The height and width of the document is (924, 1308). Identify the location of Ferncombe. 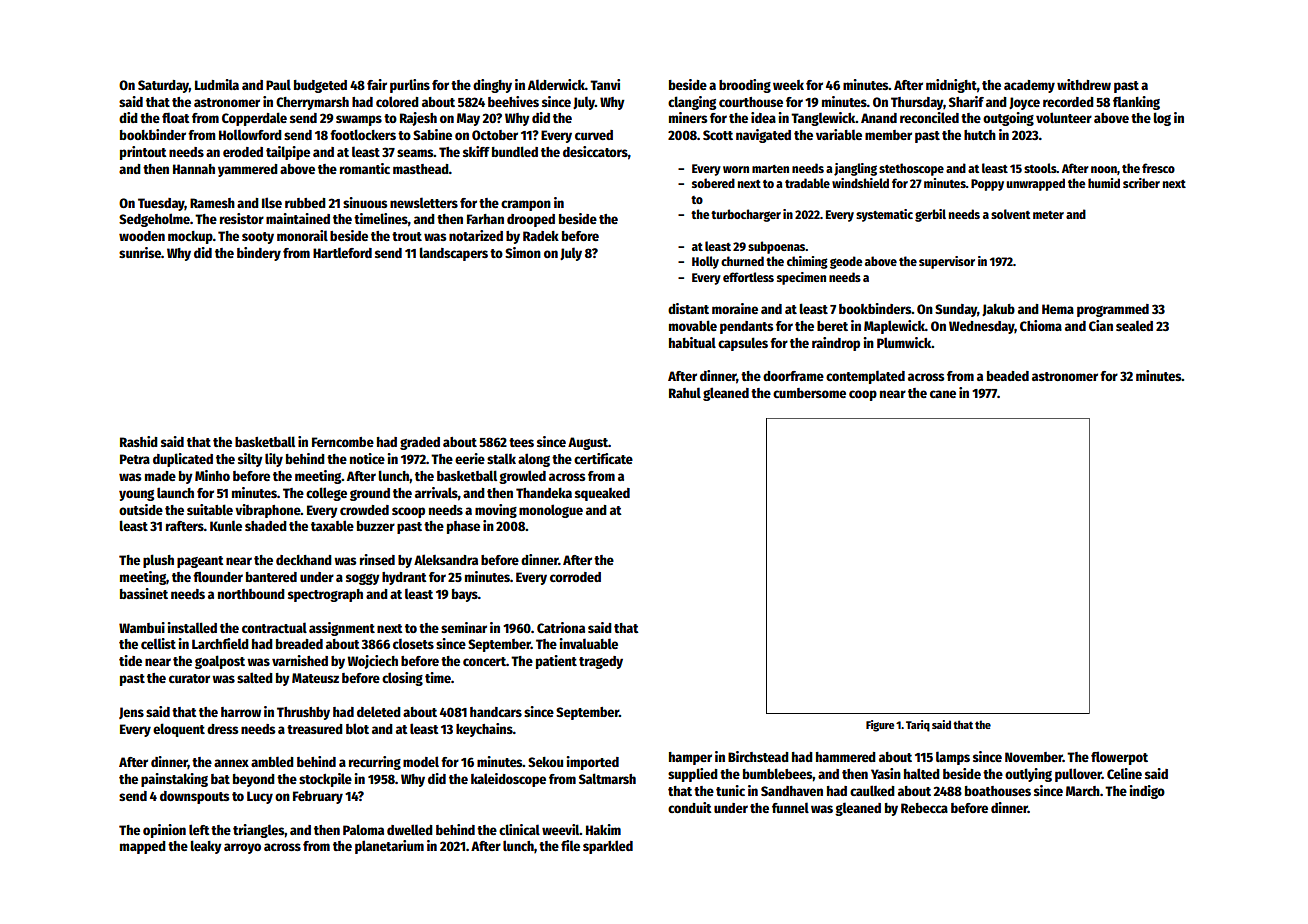
(343, 442).
